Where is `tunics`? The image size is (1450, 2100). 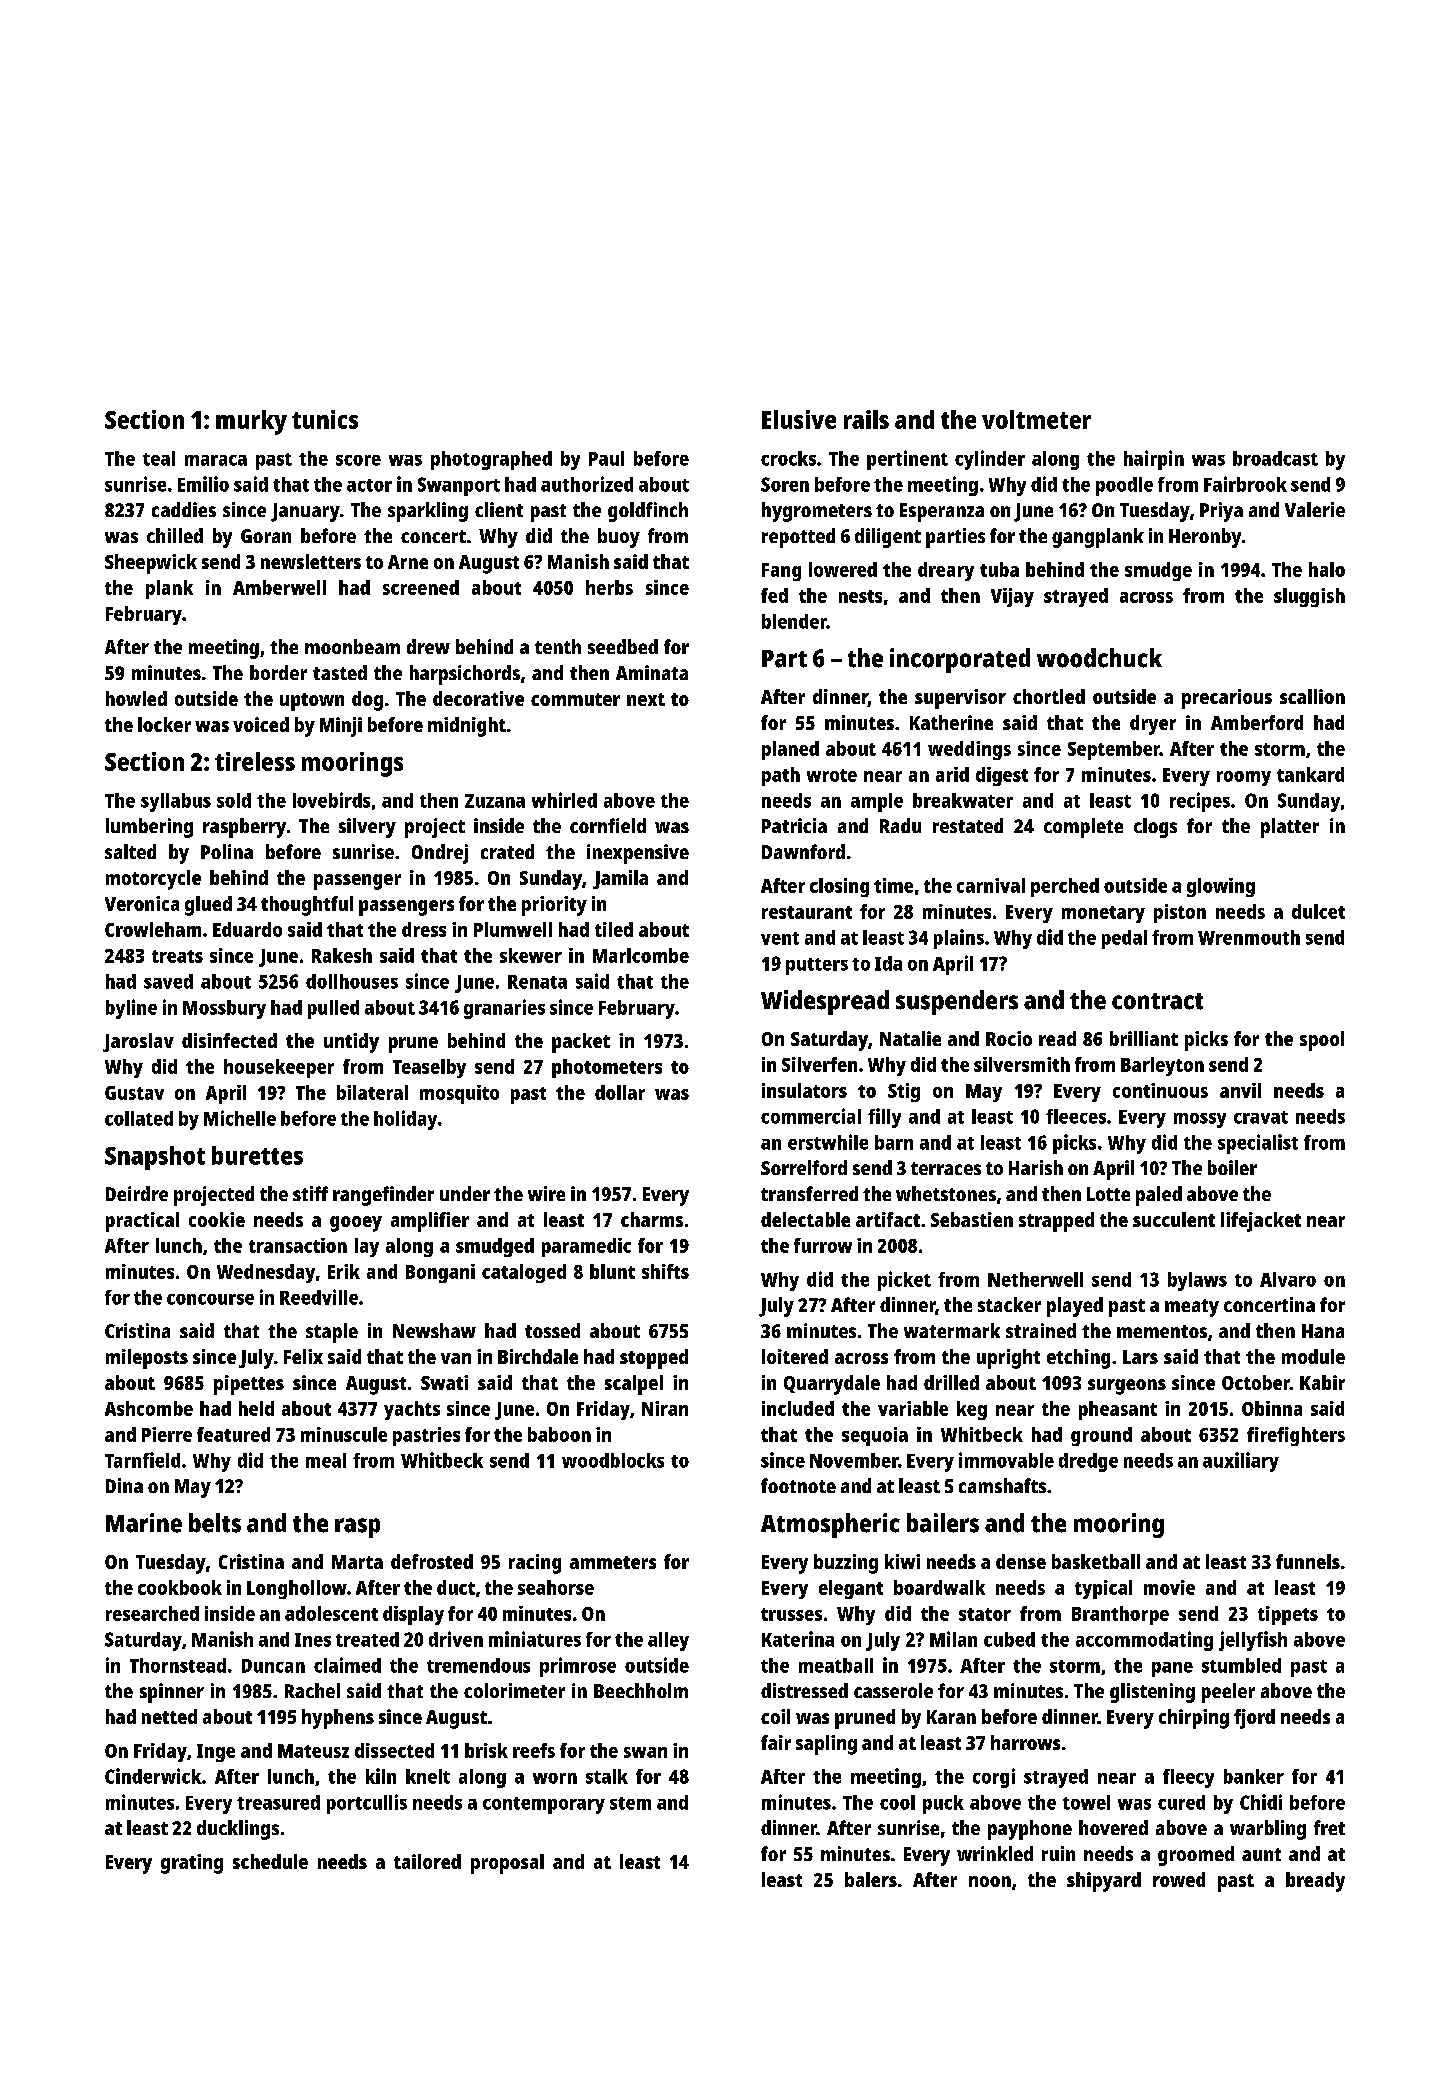 tunics is located at coordinates (325, 419).
